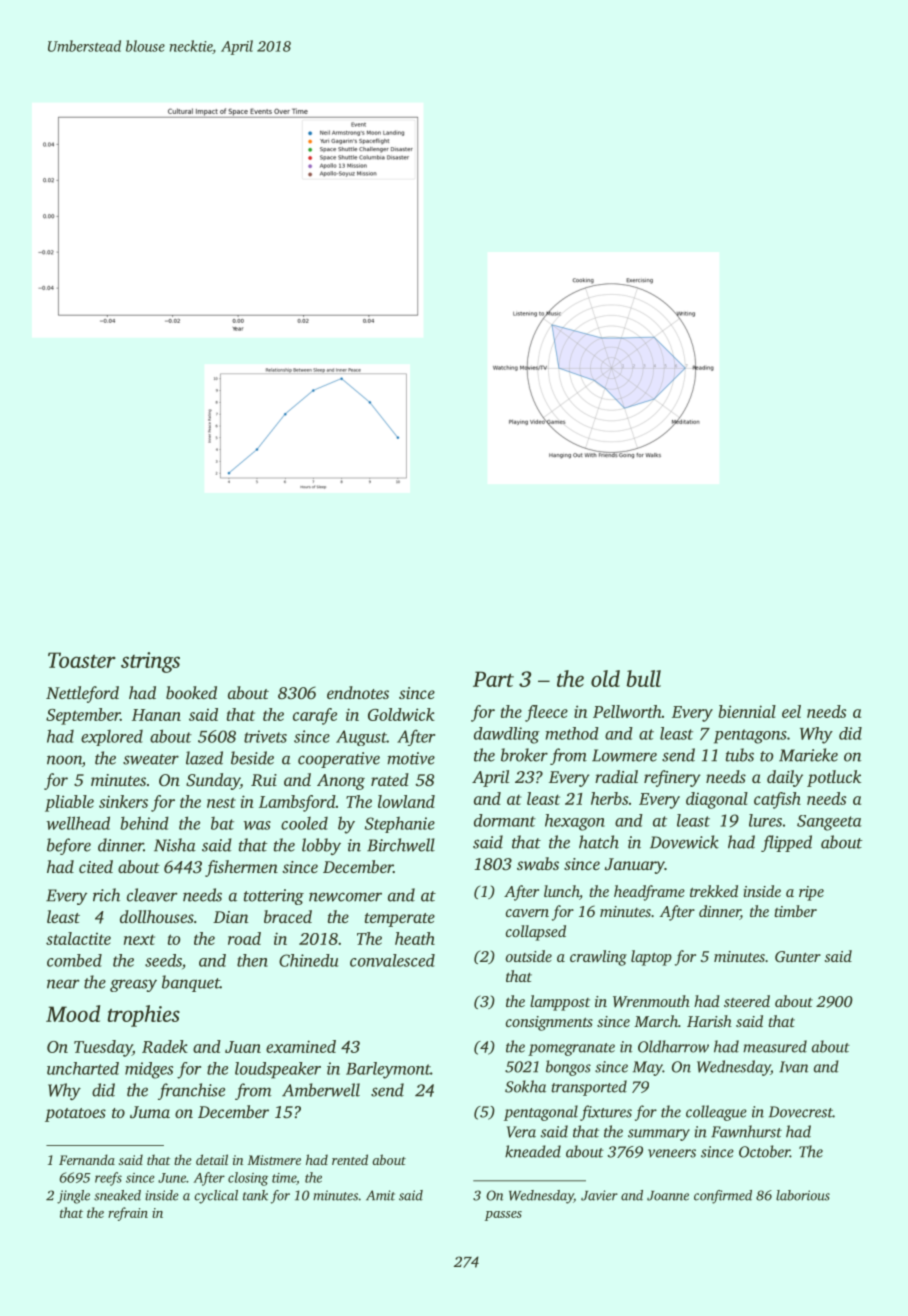 The image size is (908, 1316). What do you see at coordinates (493, 679) in the image?
I see `Part` at bounding box center [493, 679].
